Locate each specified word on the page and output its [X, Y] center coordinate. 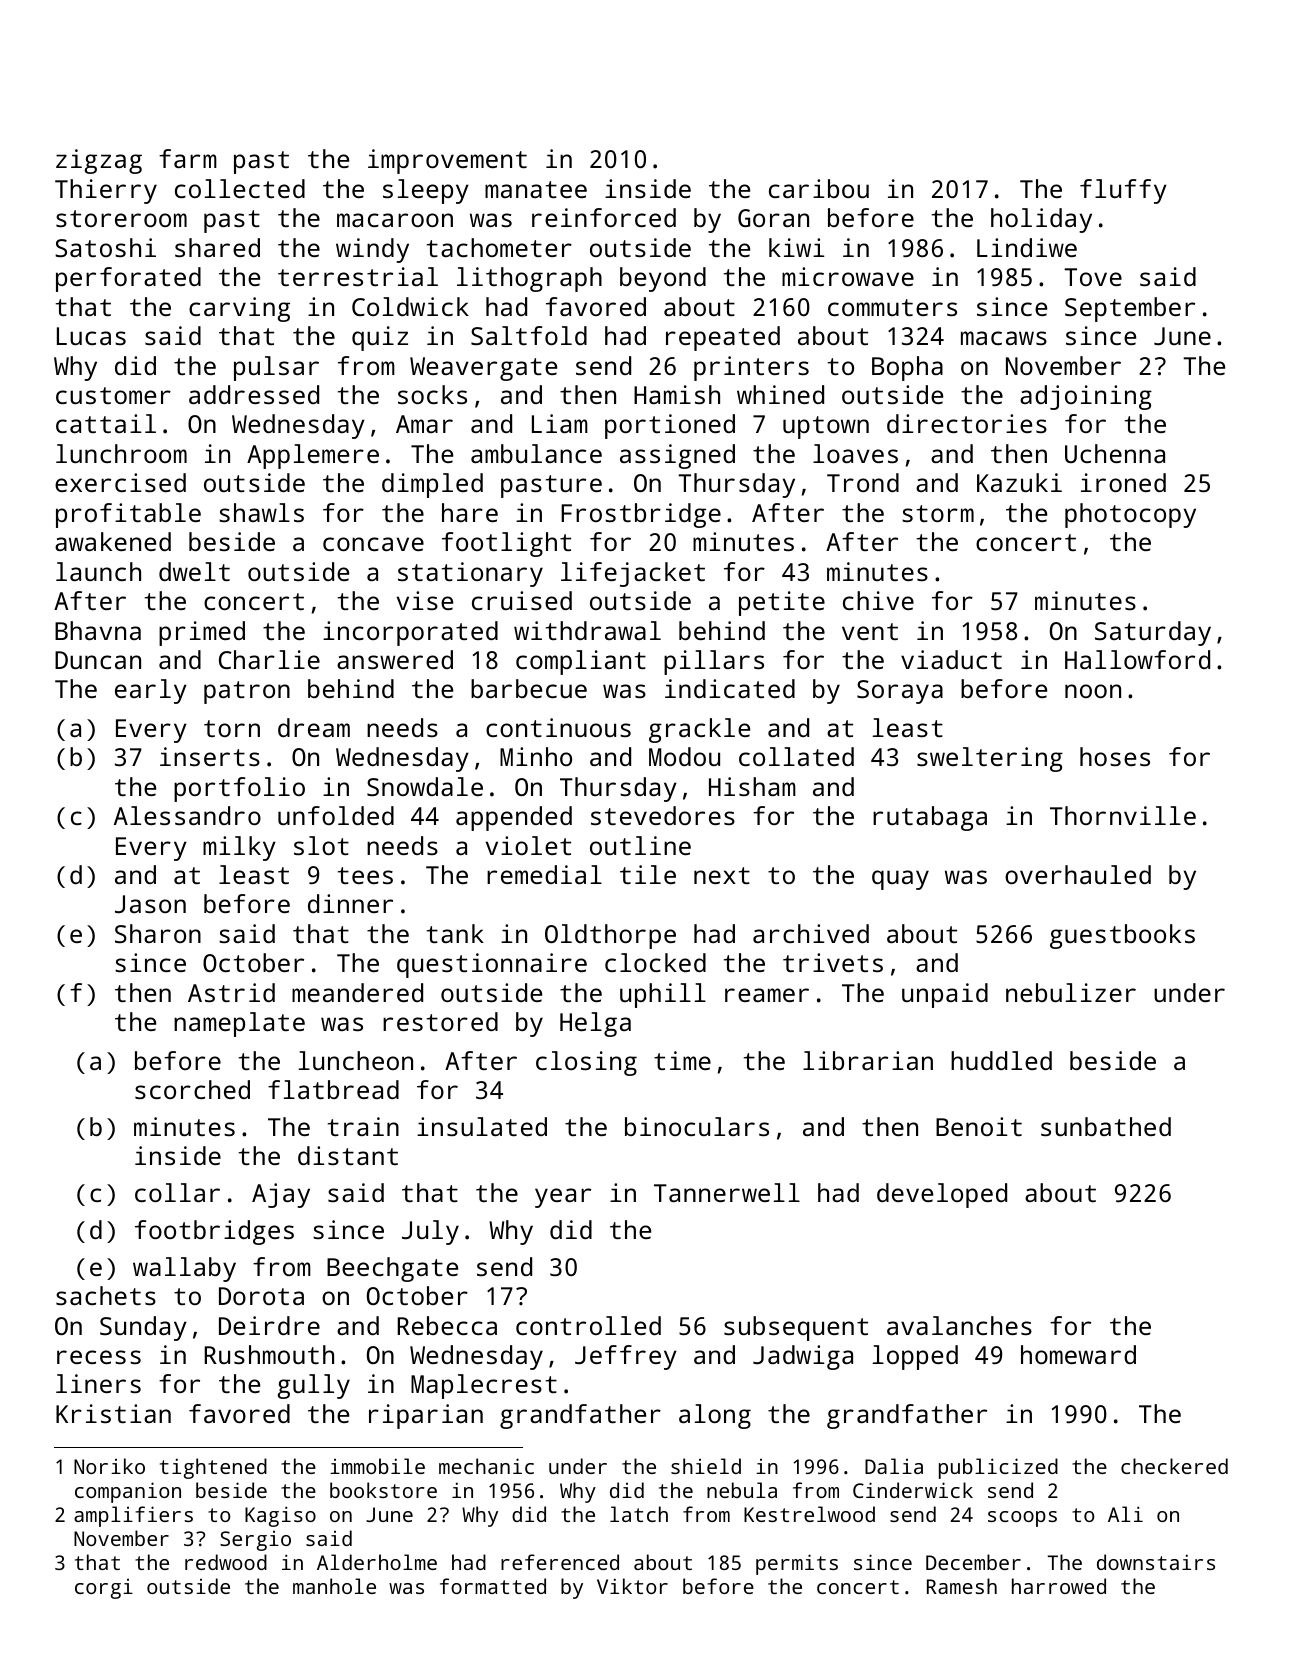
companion [128, 1492]
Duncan [98, 660]
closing [586, 1063]
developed [942, 1195]
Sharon [158, 933]
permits [797, 1564]
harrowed [1059, 1586]
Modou [684, 756]
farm [188, 158]
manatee [536, 189]
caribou [819, 188]
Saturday [1153, 633]
